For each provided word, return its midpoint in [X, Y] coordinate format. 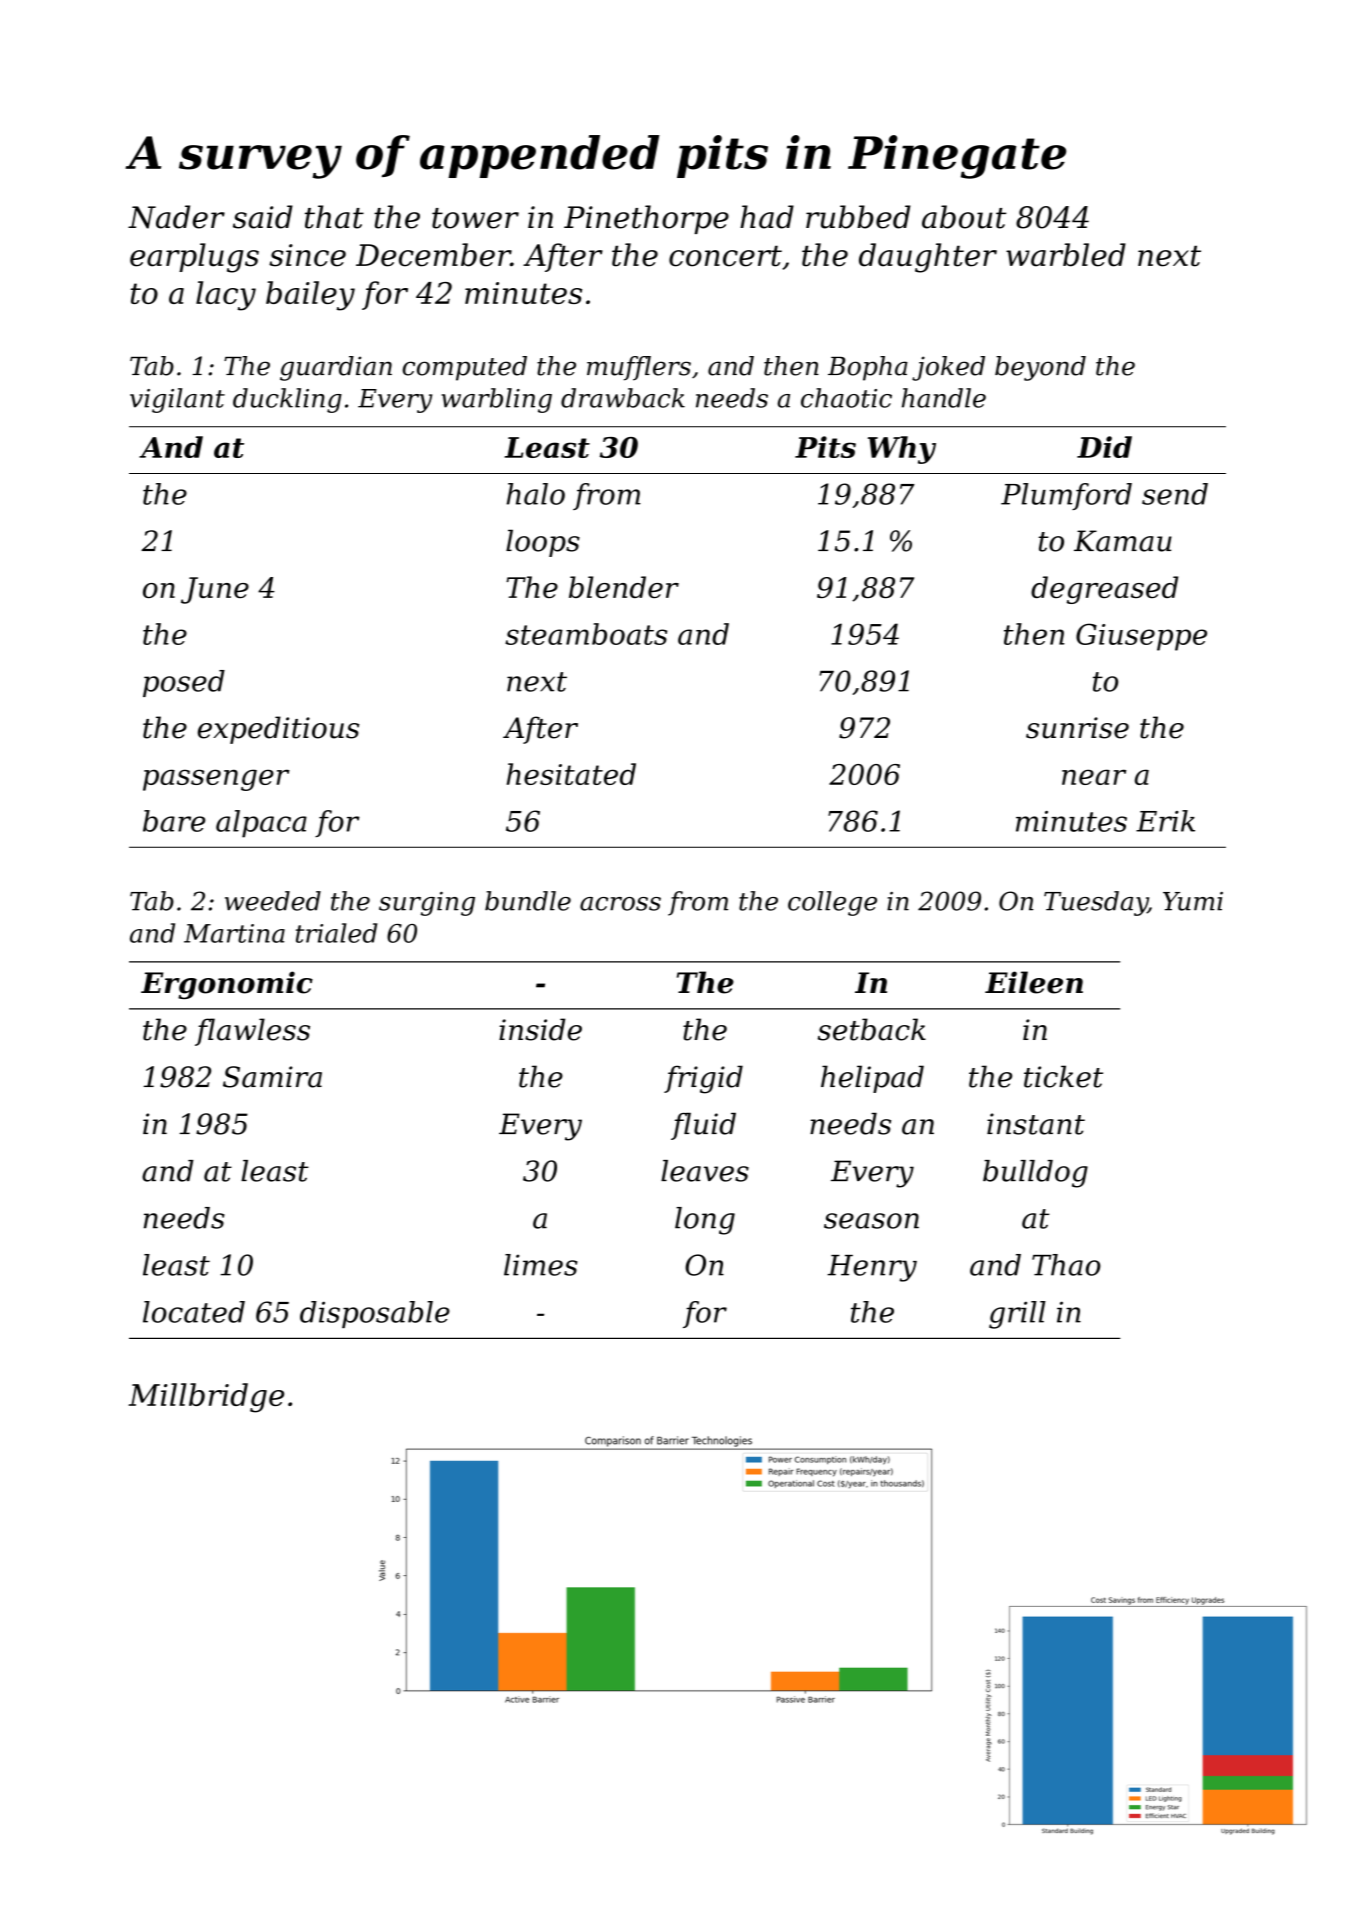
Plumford [1066, 496]
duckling [287, 400]
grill [1017, 1315]
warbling [496, 400]
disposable [375, 1314]
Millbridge [206, 1398]
